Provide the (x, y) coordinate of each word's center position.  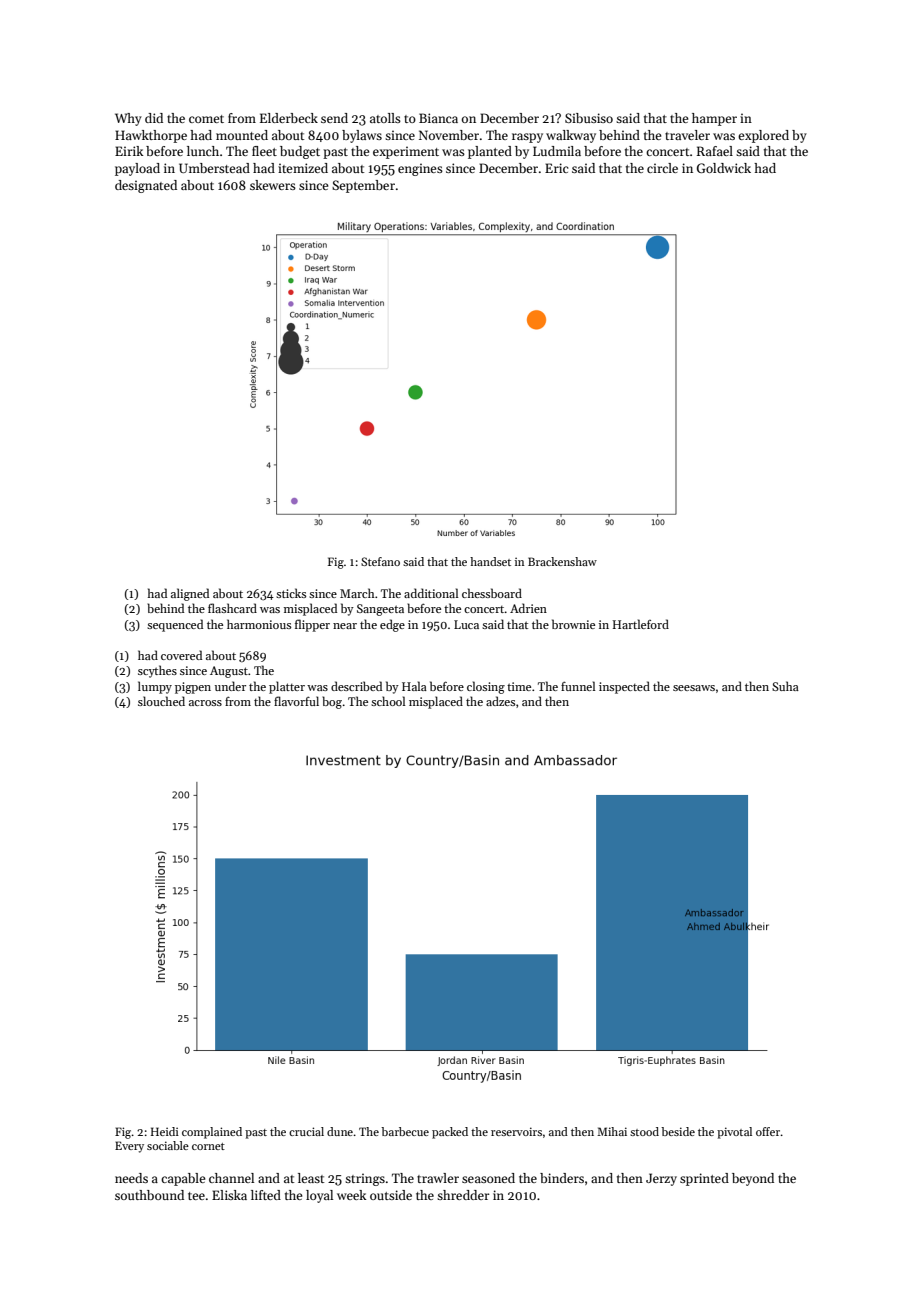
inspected (624, 687)
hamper (714, 119)
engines (420, 169)
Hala (414, 686)
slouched (161, 701)
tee (196, 1196)
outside (391, 1195)
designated (146, 186)
